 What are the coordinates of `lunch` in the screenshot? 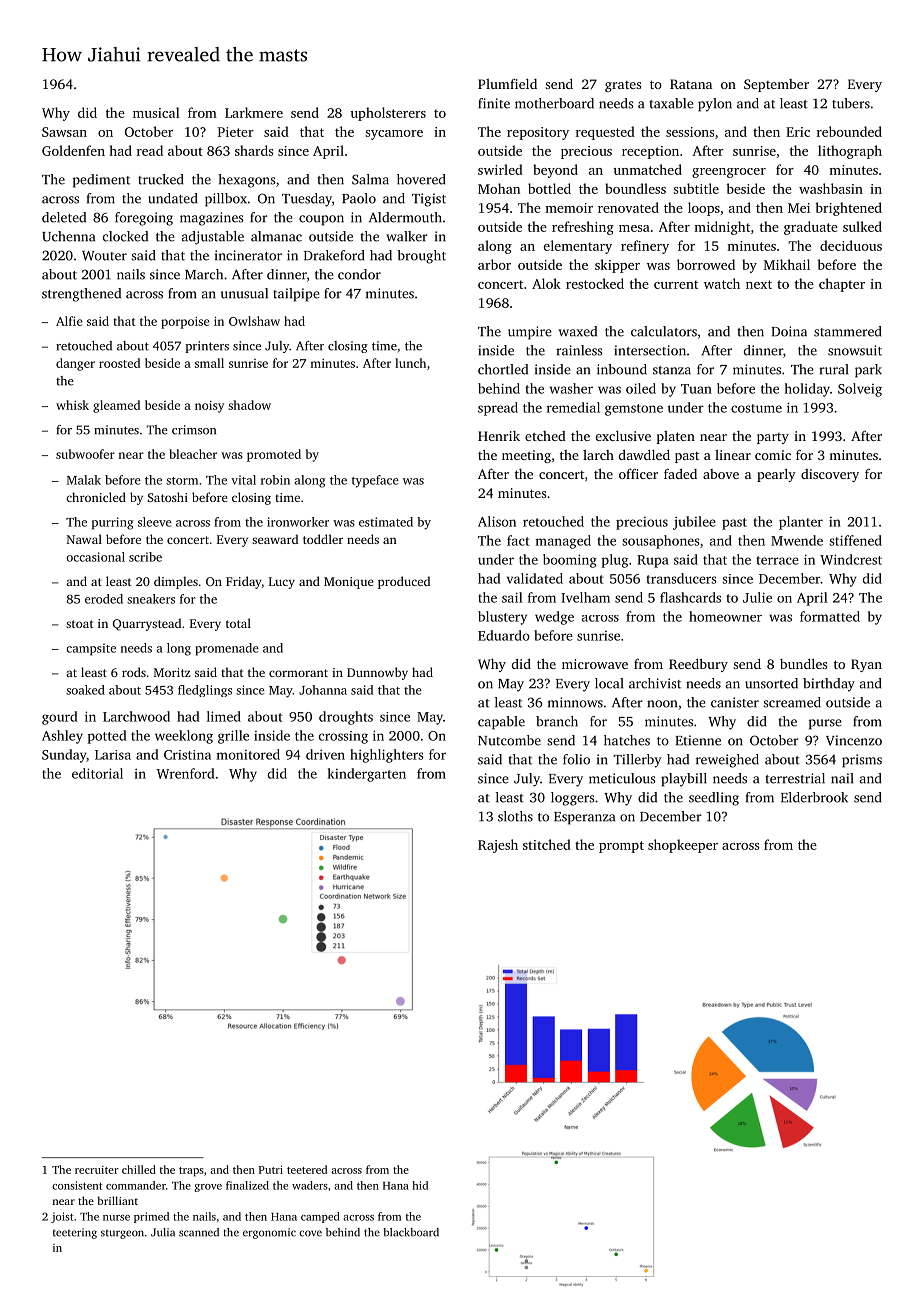 It's located at (410, 363).
